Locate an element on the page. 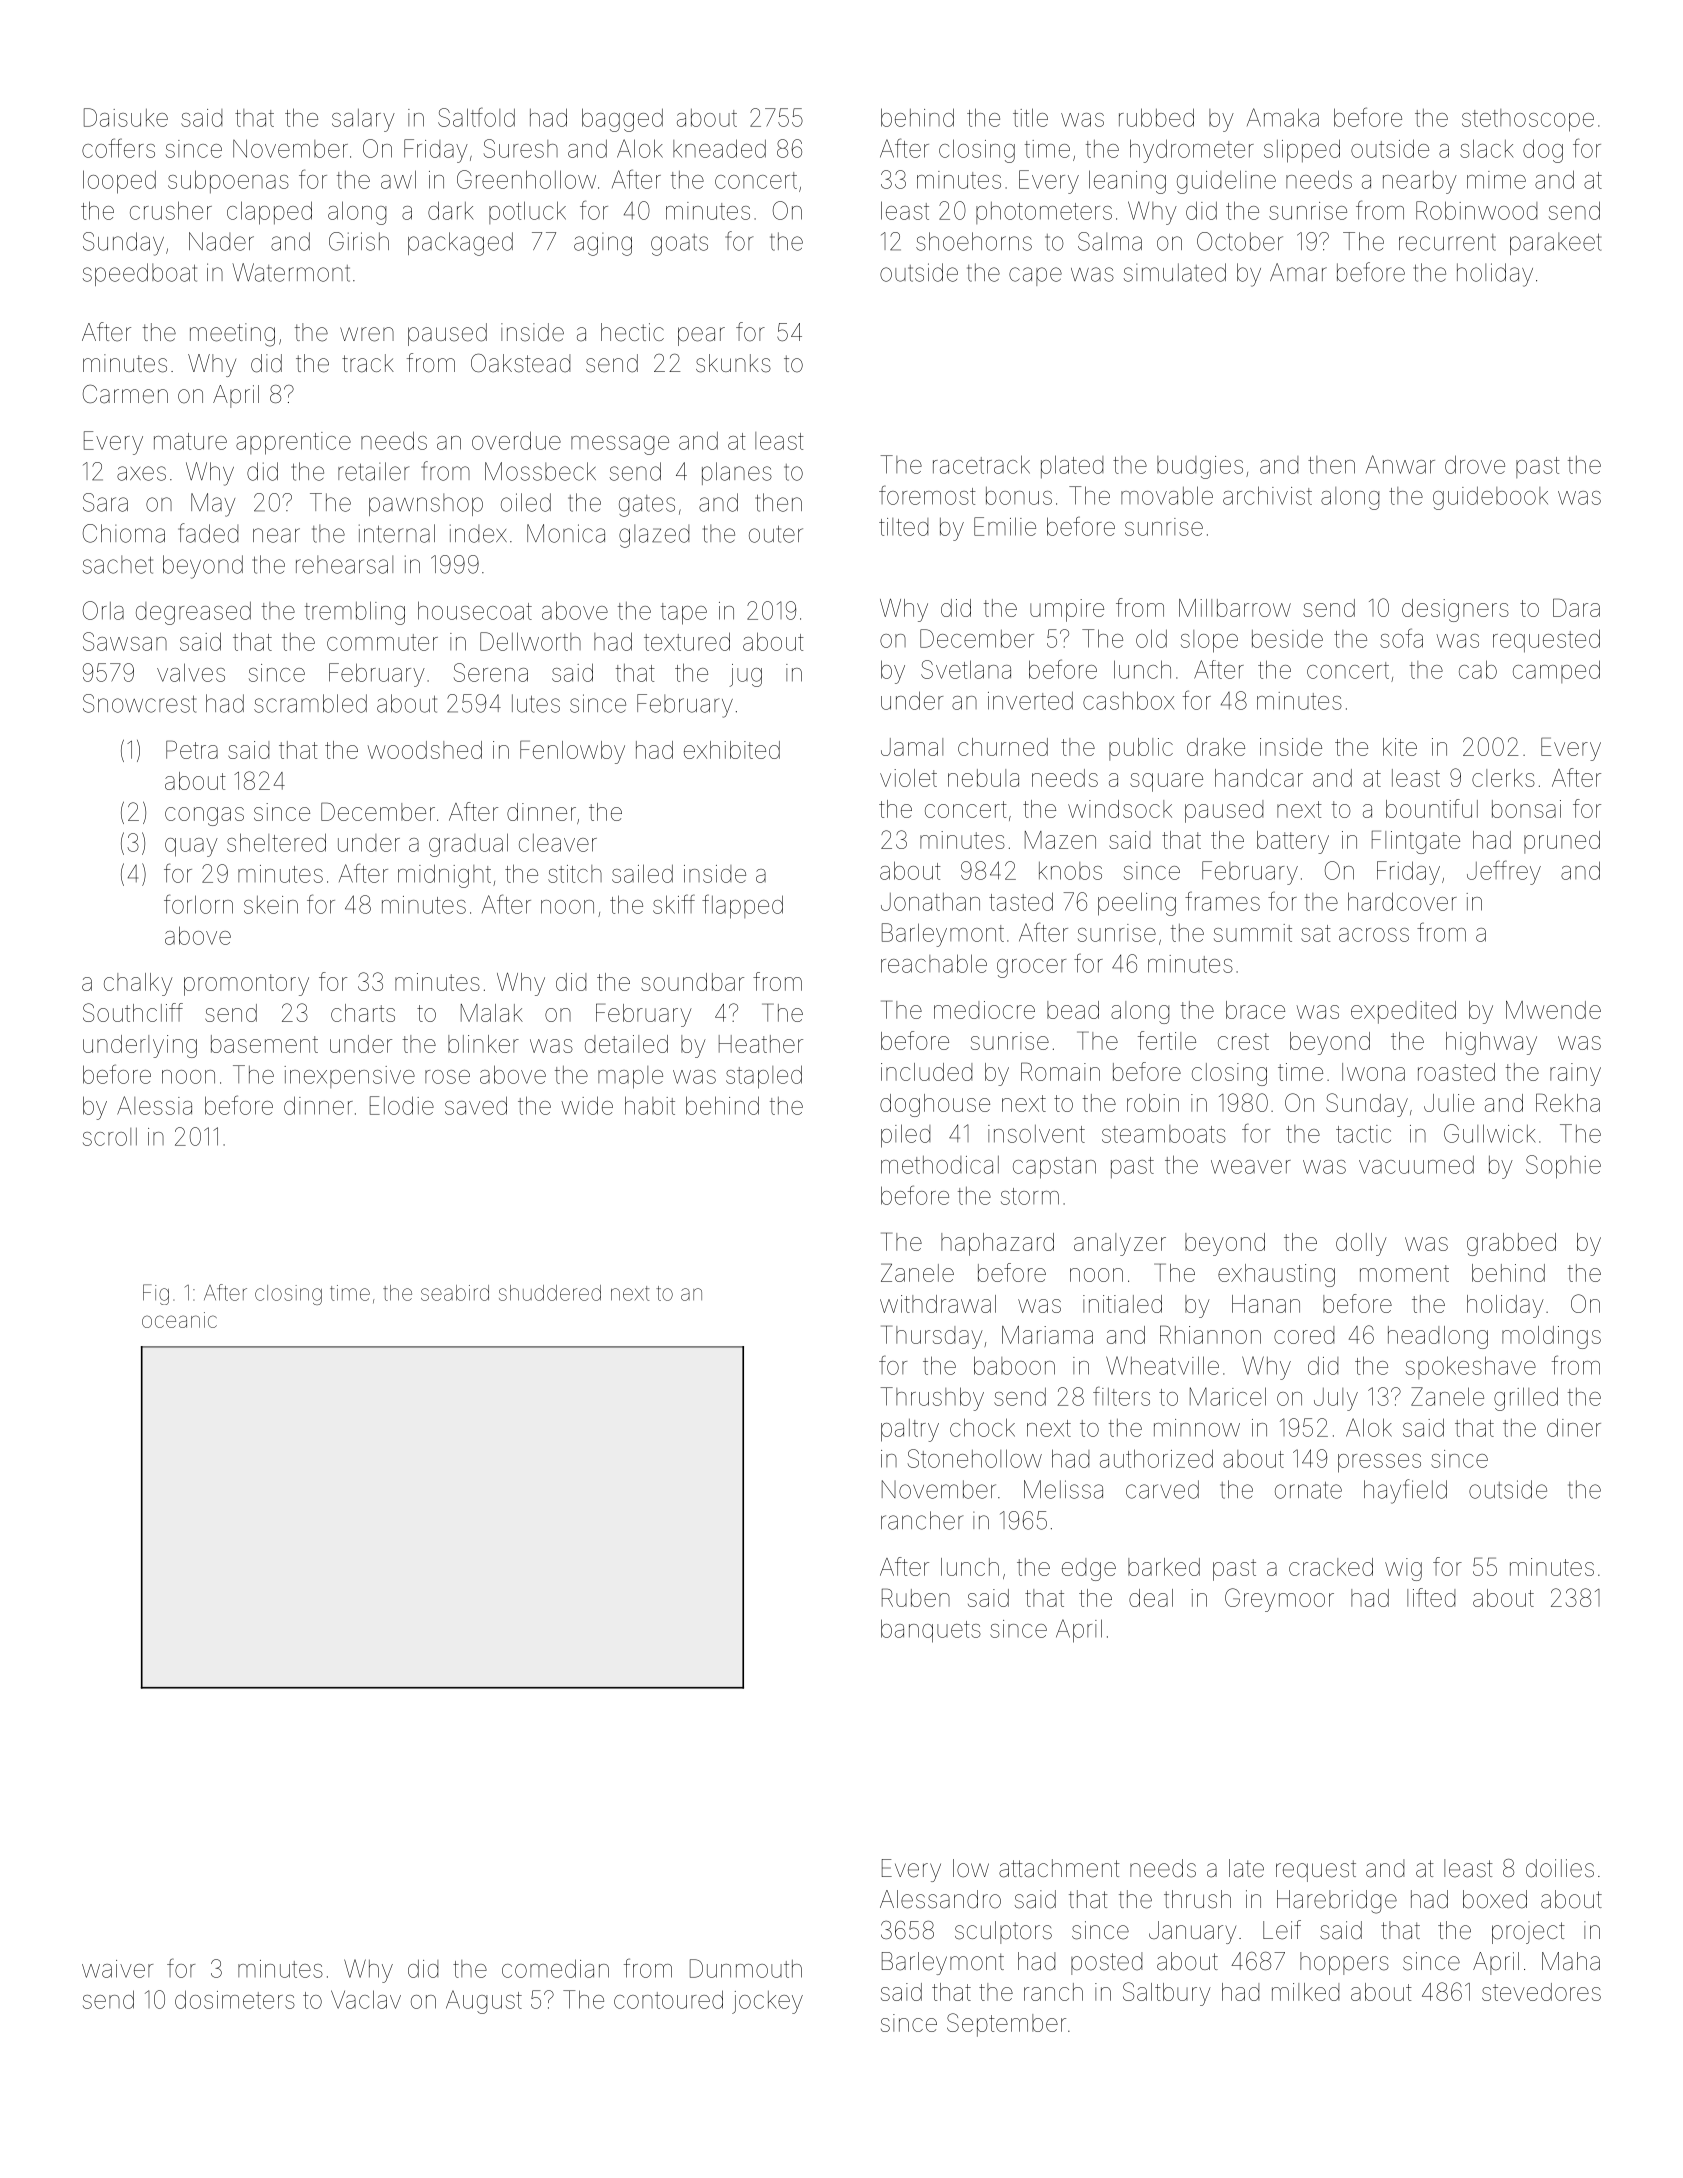 This page has width=1683, height=2178. Flintgate is located at coordinates (1416, 842).
